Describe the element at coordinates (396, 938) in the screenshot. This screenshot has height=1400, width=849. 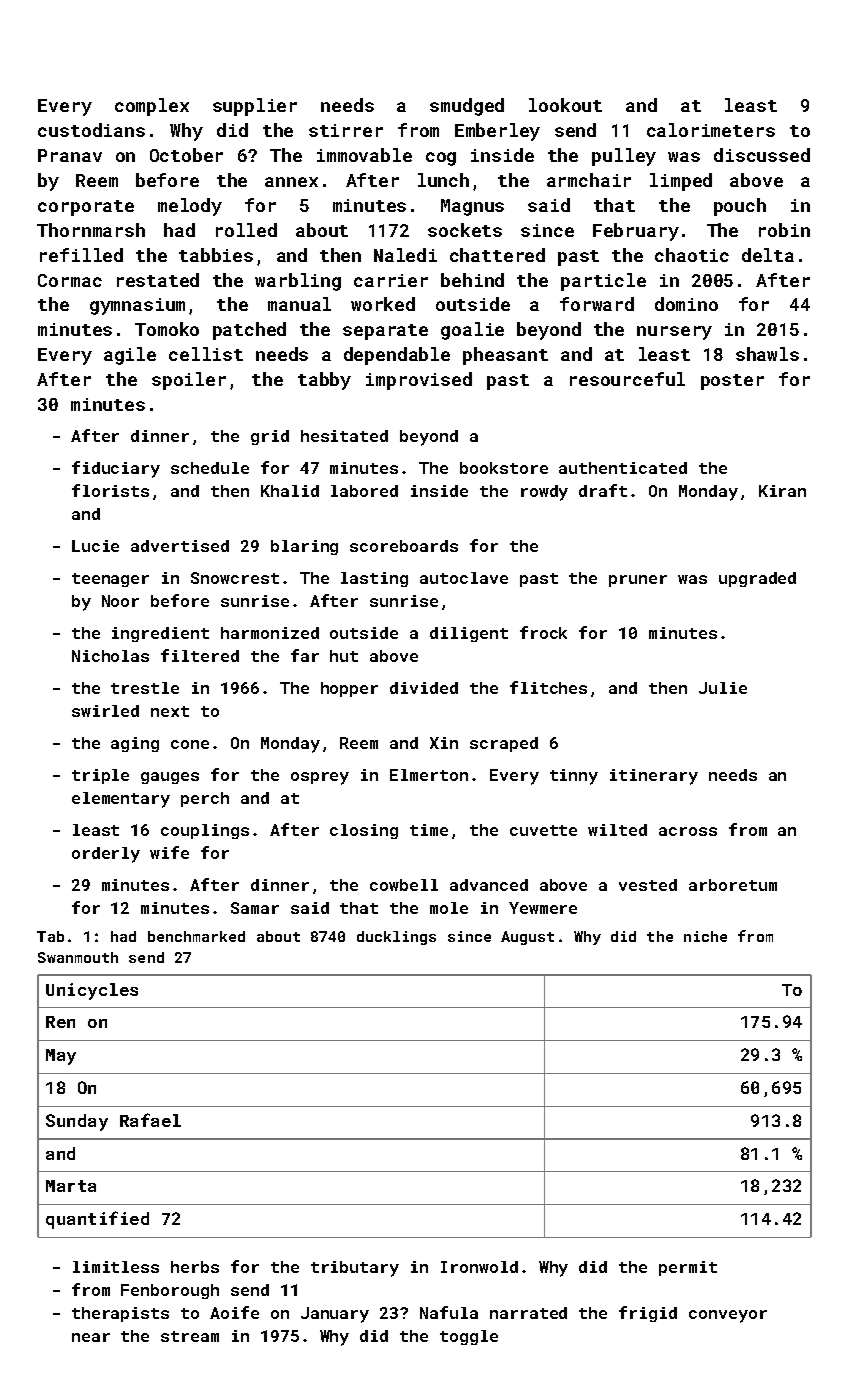
I see `ducklings` at that location.
